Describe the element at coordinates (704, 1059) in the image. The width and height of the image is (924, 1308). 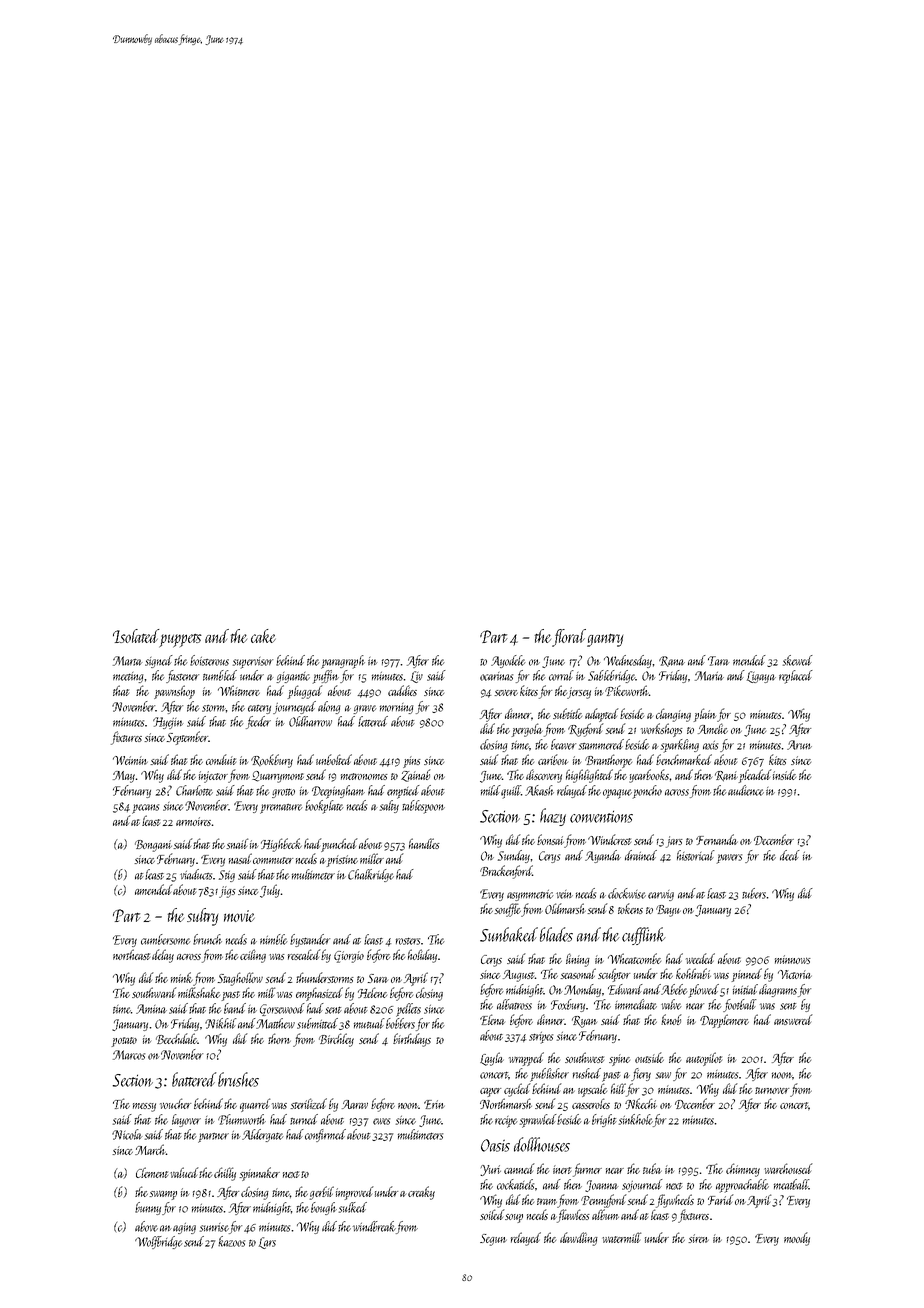
I see `autopilot` at that location.
